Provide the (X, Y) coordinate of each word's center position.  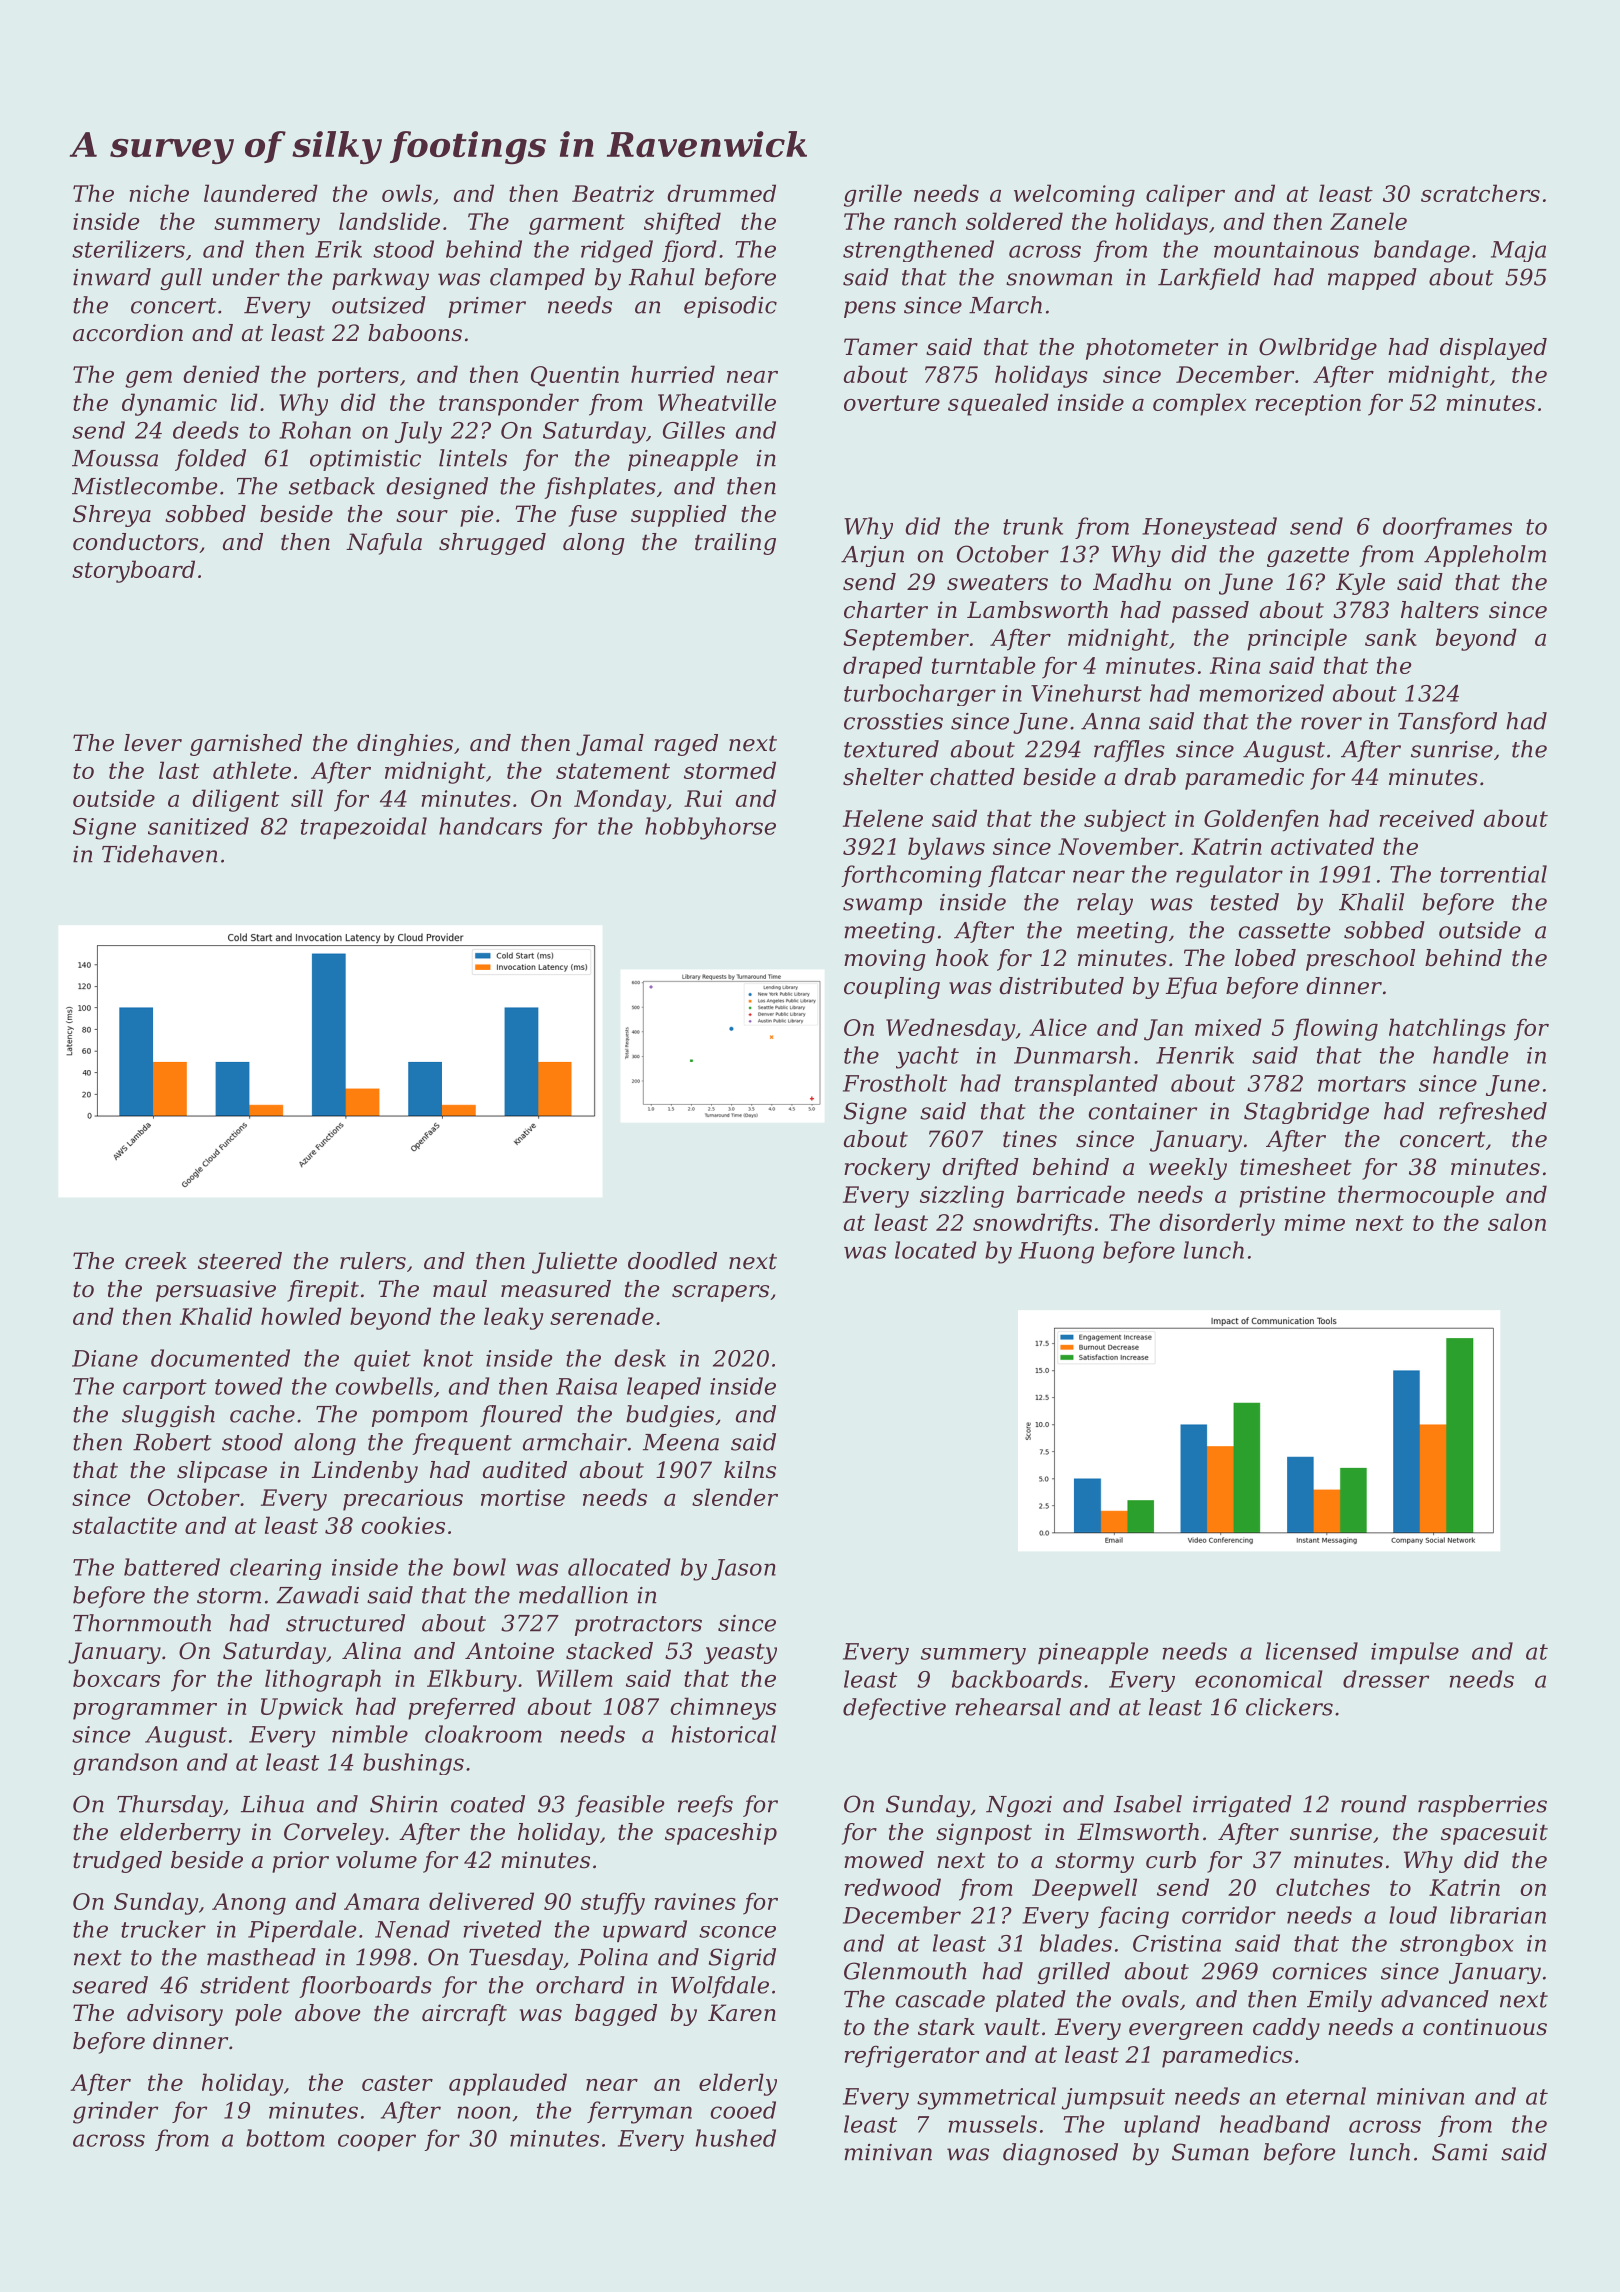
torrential (1493, 874)
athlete (252, 770)
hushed (736, 2138)
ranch (925, 221)
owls (407, 193)
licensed (1312, 1651)
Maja (1518, 251)
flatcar (1026, 876)
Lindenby (365, 1472)
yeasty (740, 1653)
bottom (285, 2138)
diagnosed (1060, 2154)
